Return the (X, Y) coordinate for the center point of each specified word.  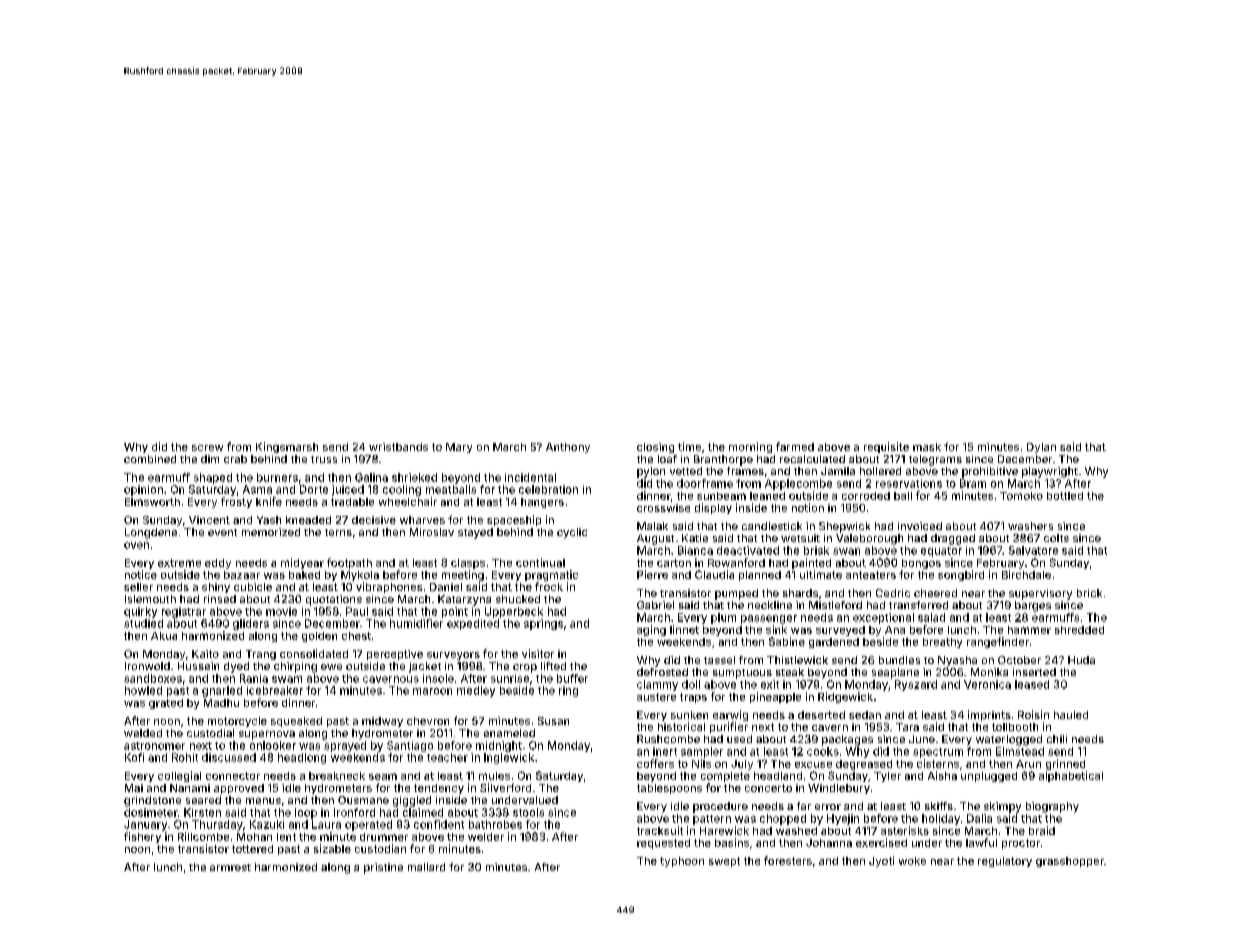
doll (691, 684)
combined (150, 459)
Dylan (1041, 448)
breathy (942, 643)
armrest (230, 867)
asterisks (905, 830)
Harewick (724, 830)
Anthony (568, 448)
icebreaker (275, 690)
